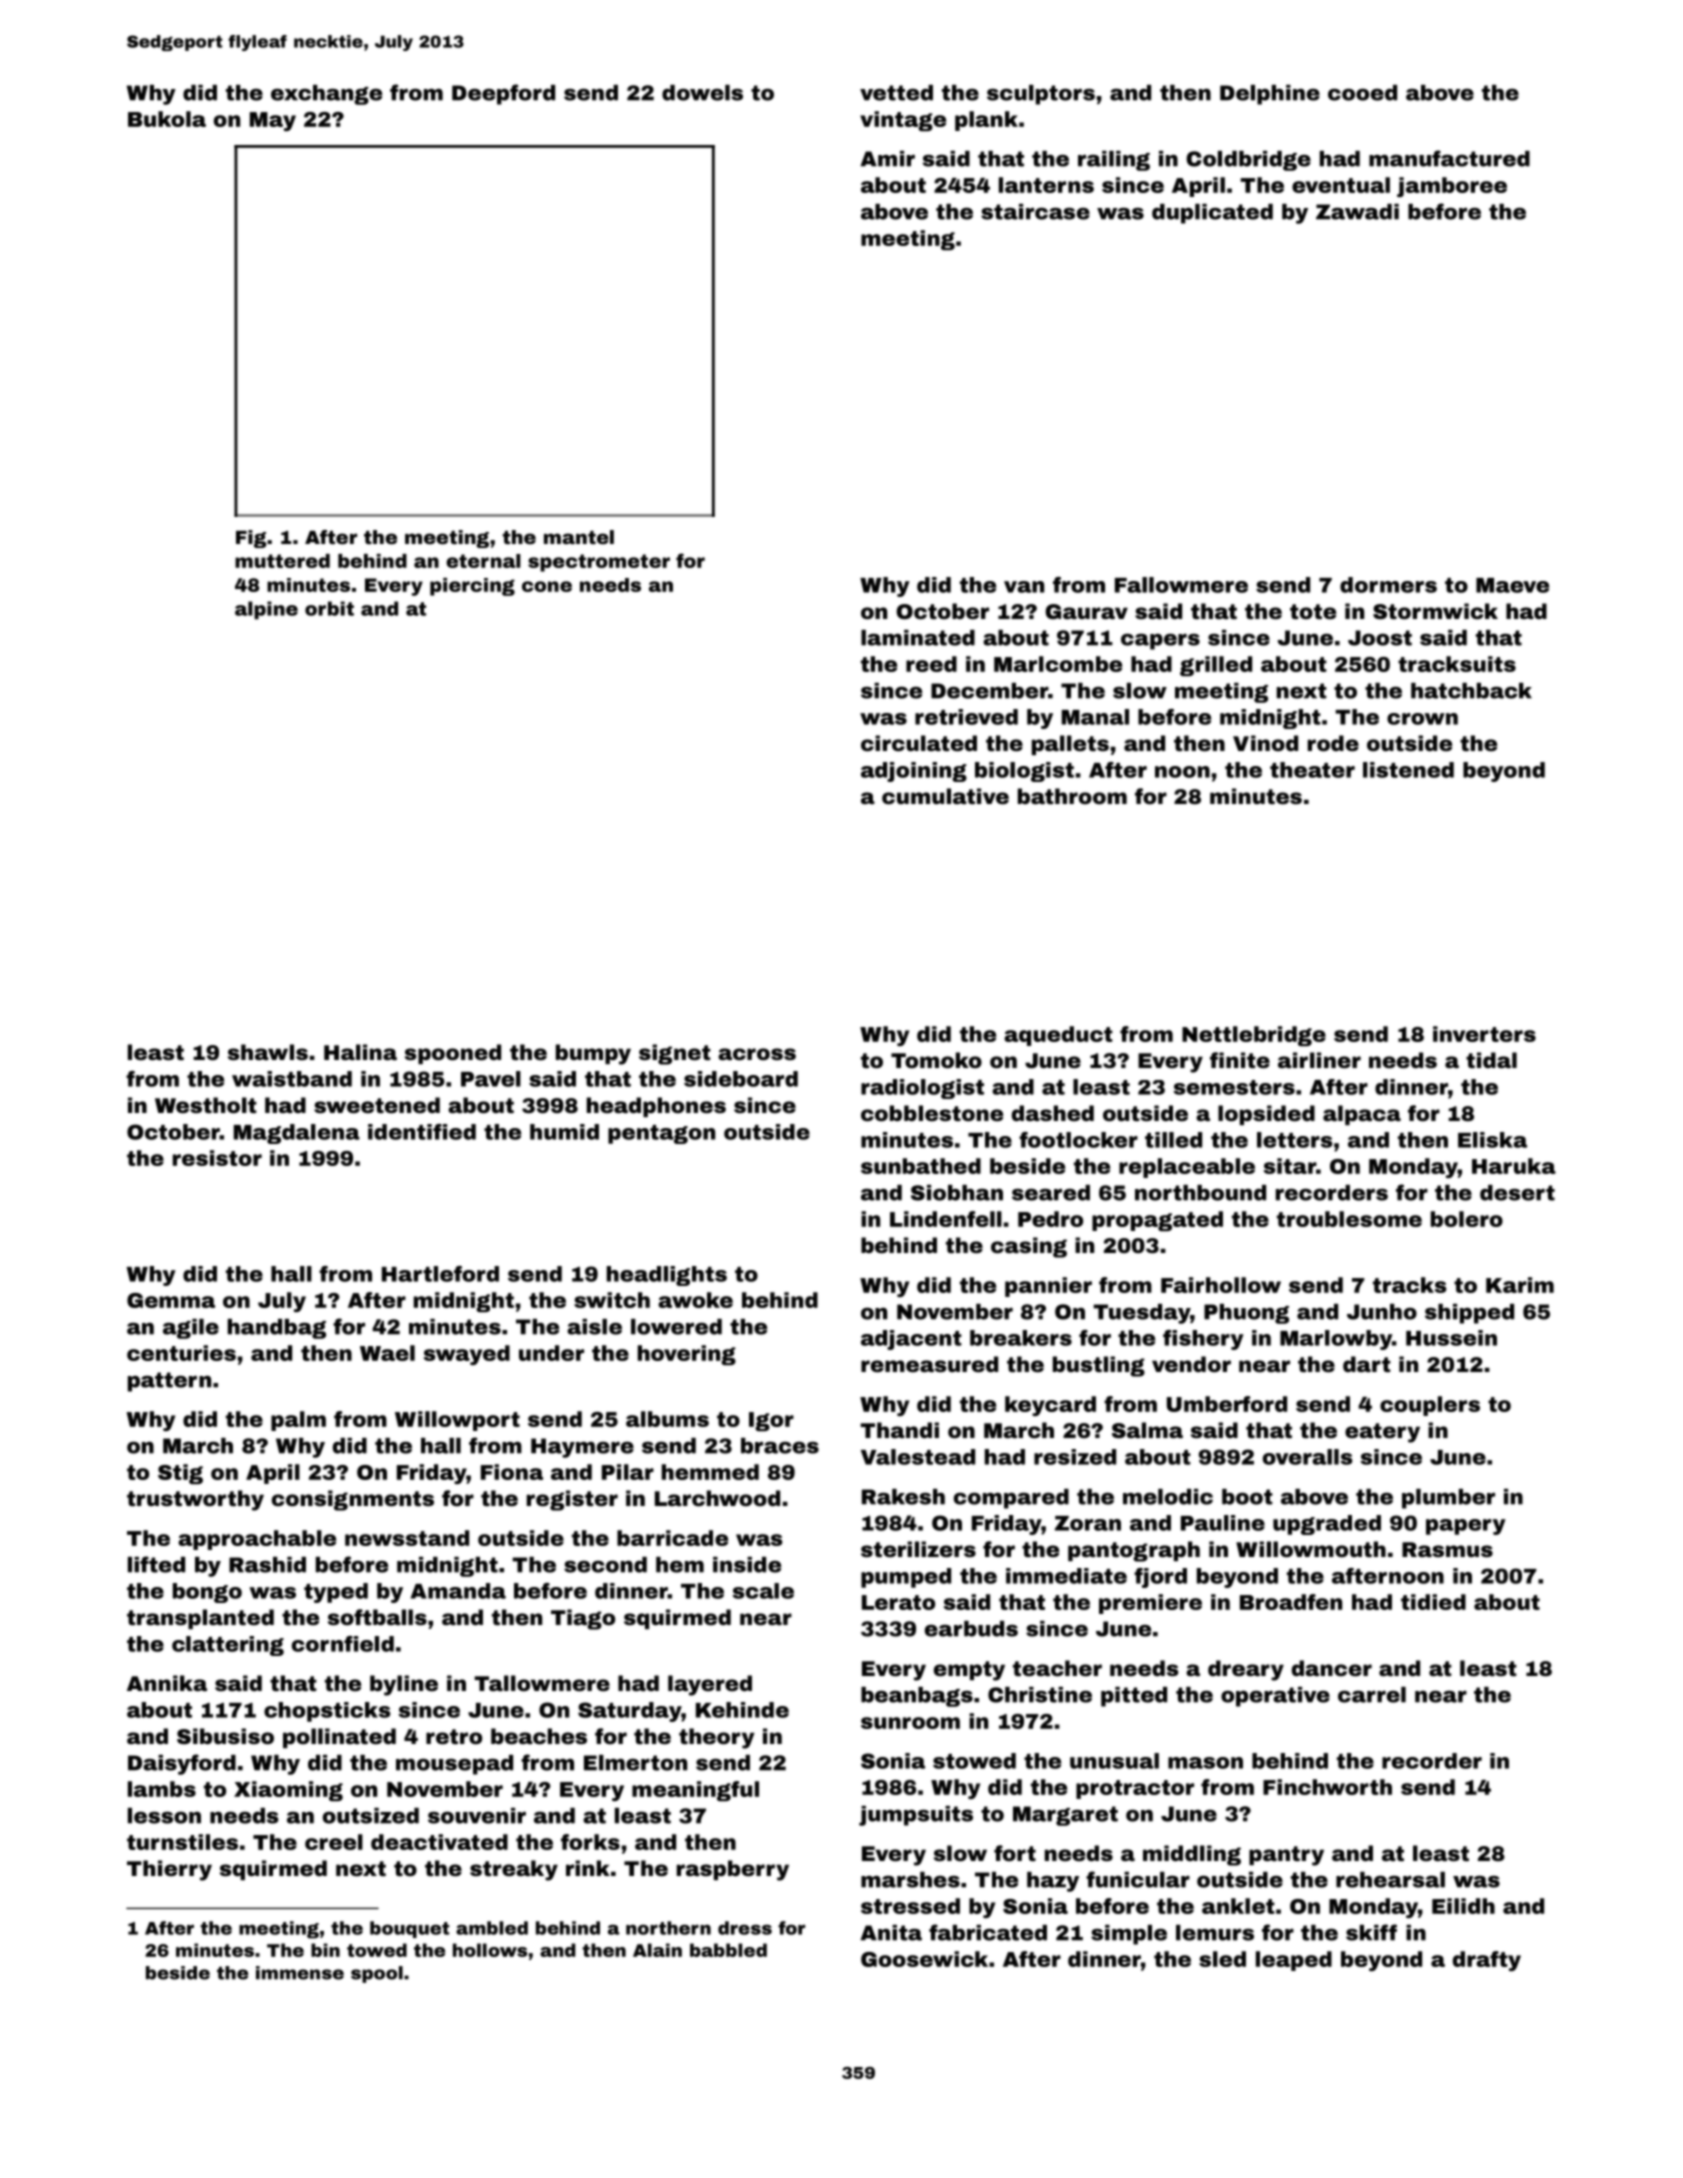  I want to click on immense, so click(300, 1973).
